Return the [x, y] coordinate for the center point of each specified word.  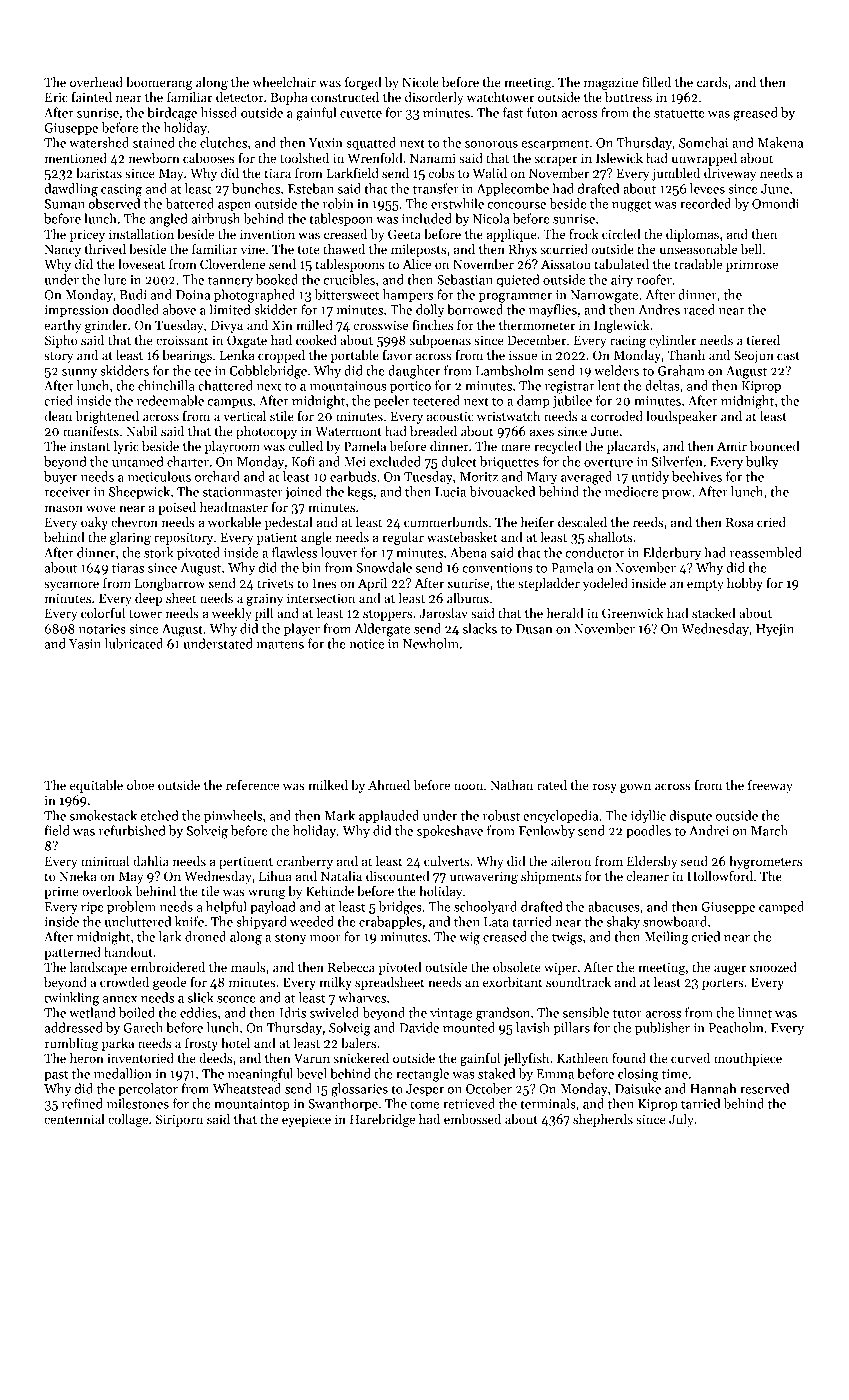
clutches [223, 142]
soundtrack [578, 982]
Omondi [775, 203]
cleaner [648, 876]
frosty [201, 1044]
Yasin [85, 644]
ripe [92, 908]
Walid [490, 173]
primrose [752, 265]
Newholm [431, 643]
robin [338, 203]
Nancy [63, 250]
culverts [446, 861]
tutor [627, 1013]
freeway [770, 786]
